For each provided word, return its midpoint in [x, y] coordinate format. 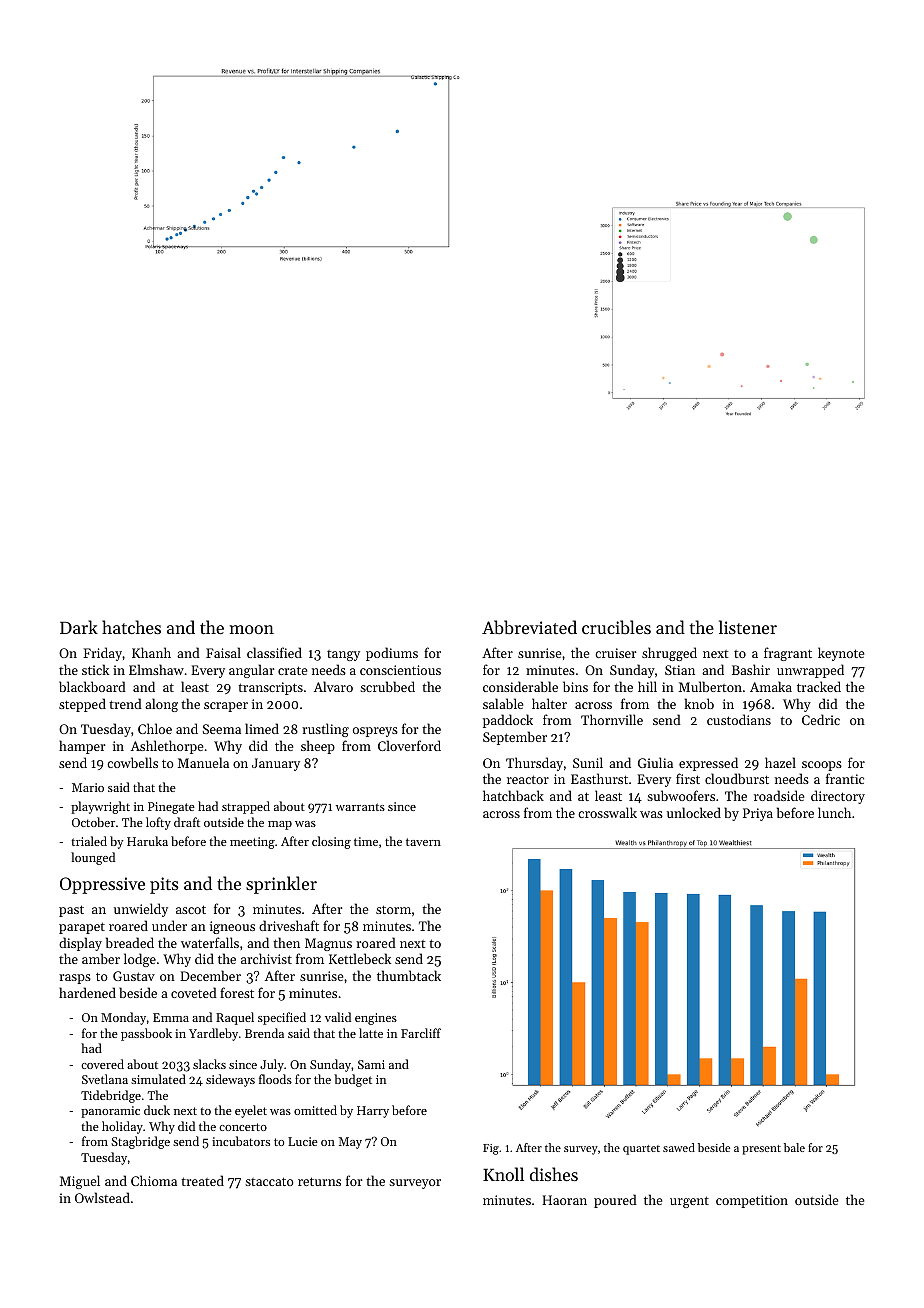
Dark [79, 627]
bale [794, 1147]
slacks [209, 1064]
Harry [373, 1112]
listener [748, 627]
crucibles [616, 627]
